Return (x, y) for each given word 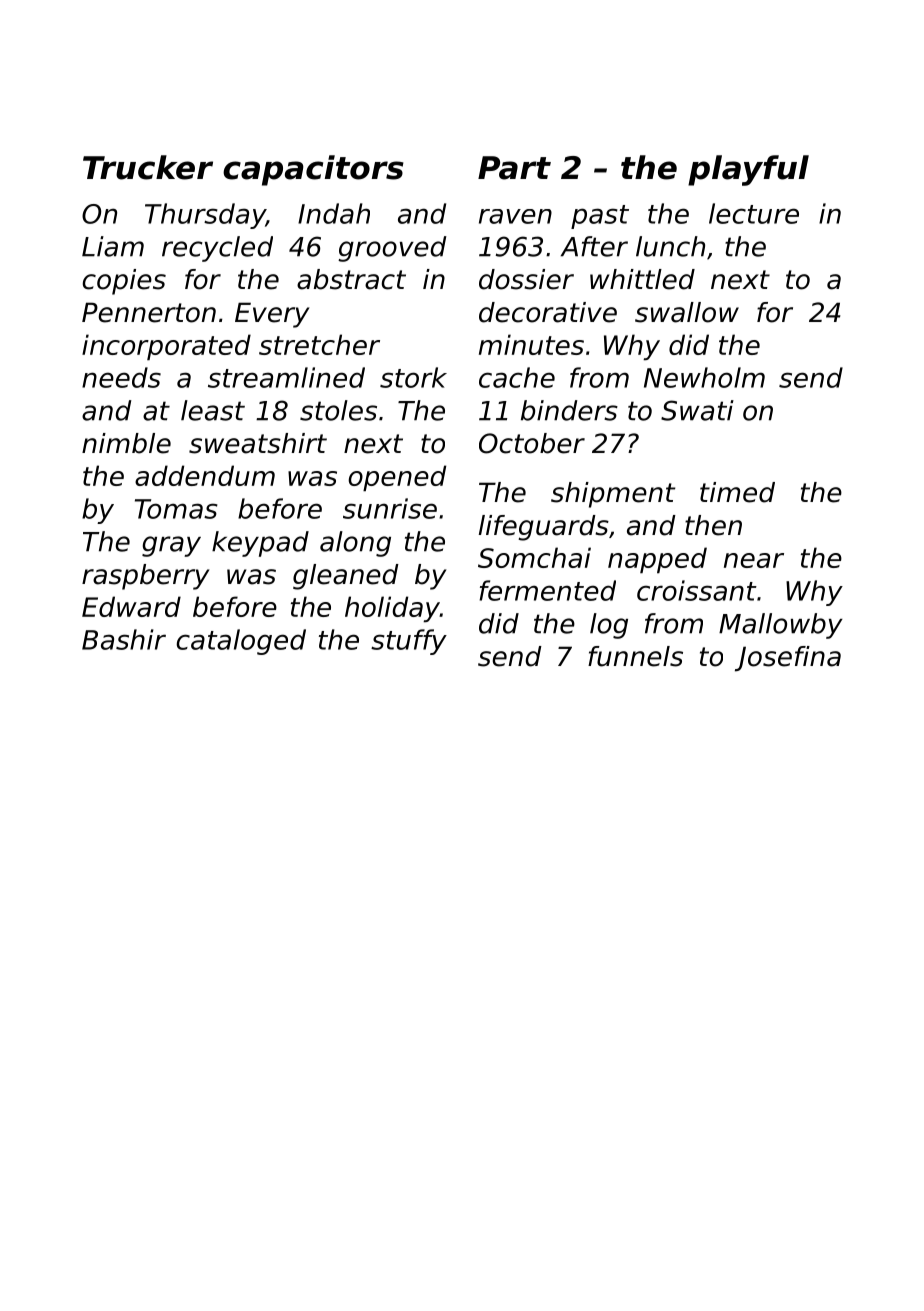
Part (514, 168)
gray (171, 546)
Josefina (788, 659)
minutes (531, 344)
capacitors (313, 170)
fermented (547, 590)
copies (124, 282)
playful (748, 170)
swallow (687, 312)
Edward (131, 606)
